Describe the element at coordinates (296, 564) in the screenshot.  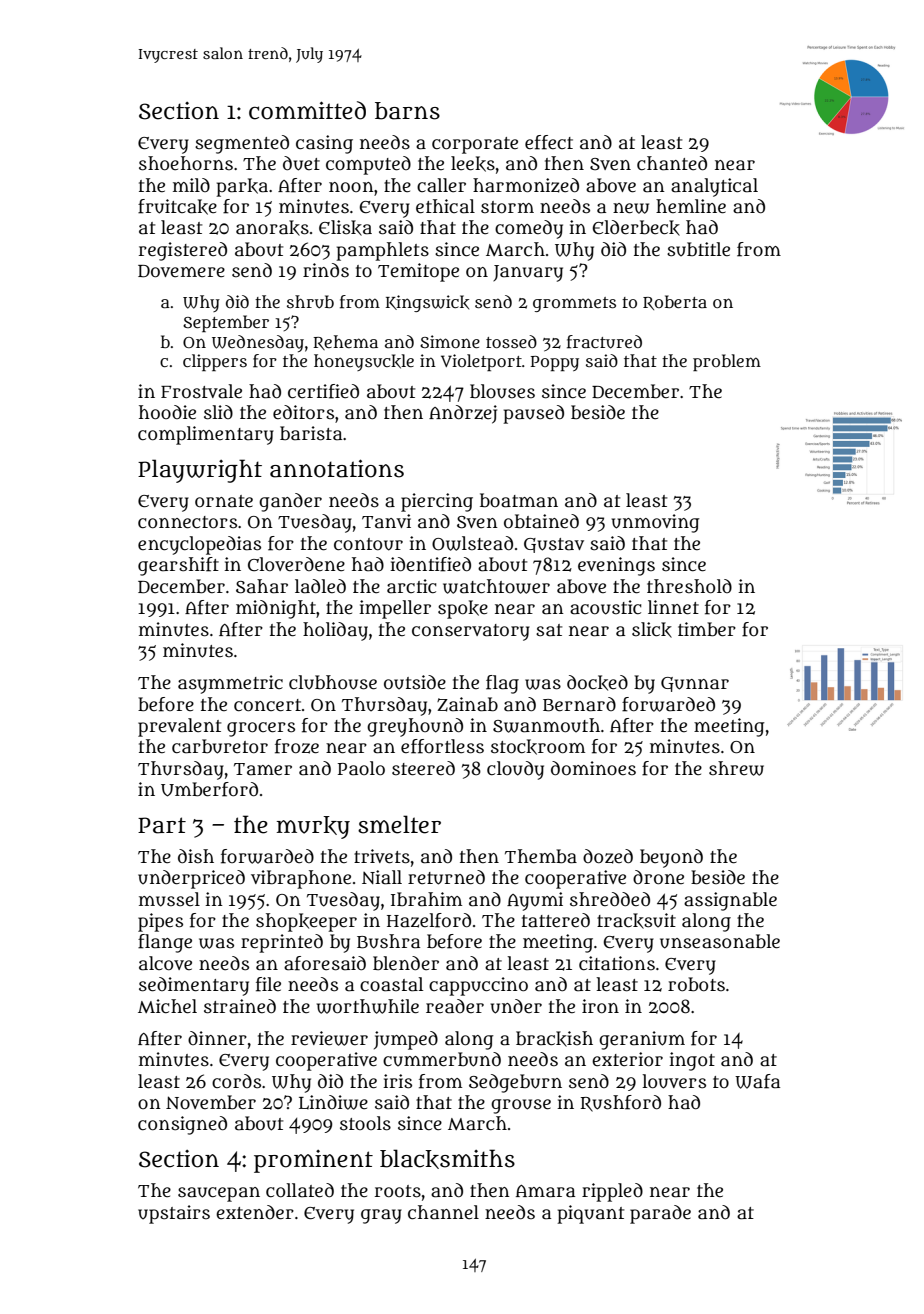
I see `Cloverdene` at that location.
